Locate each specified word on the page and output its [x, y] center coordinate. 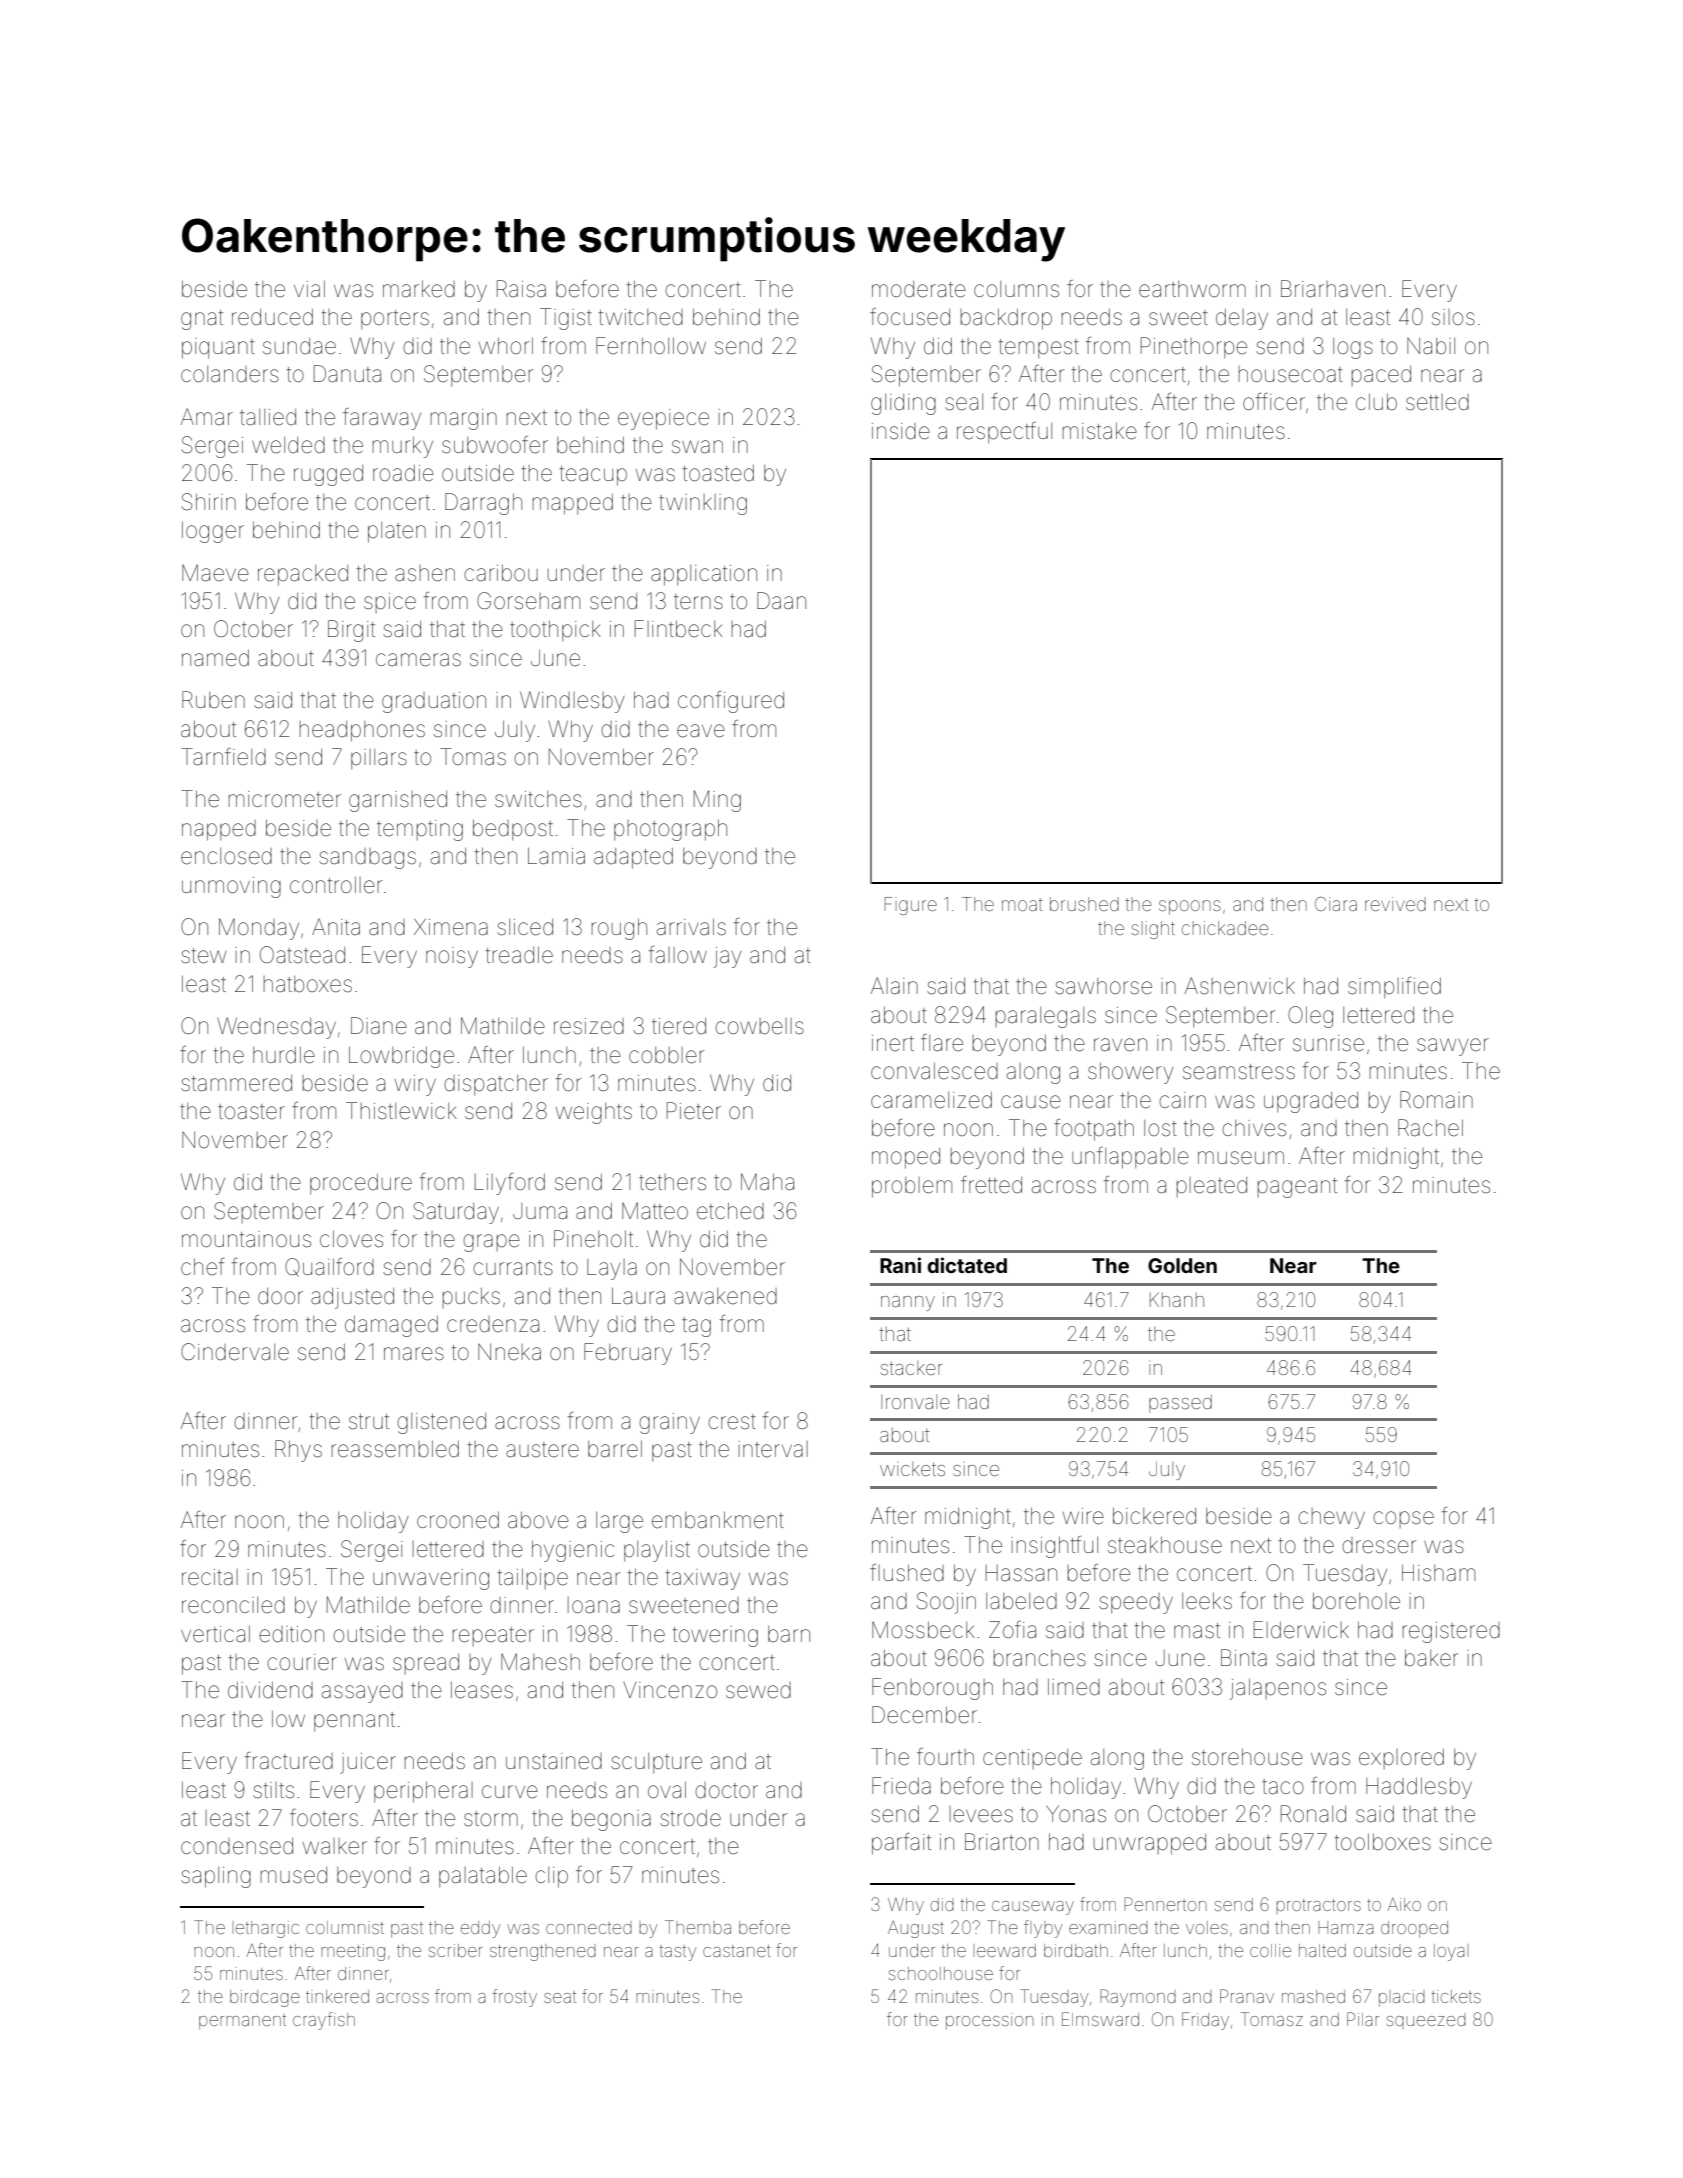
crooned [458, 1520]
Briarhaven [1333, 289]
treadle [519, 955]
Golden [1182, 1265]
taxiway [703, 1579]
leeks [1207, 1601]
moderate [919, 289]
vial [309, 289]
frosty [514, 1998]
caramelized [931, 1100]
